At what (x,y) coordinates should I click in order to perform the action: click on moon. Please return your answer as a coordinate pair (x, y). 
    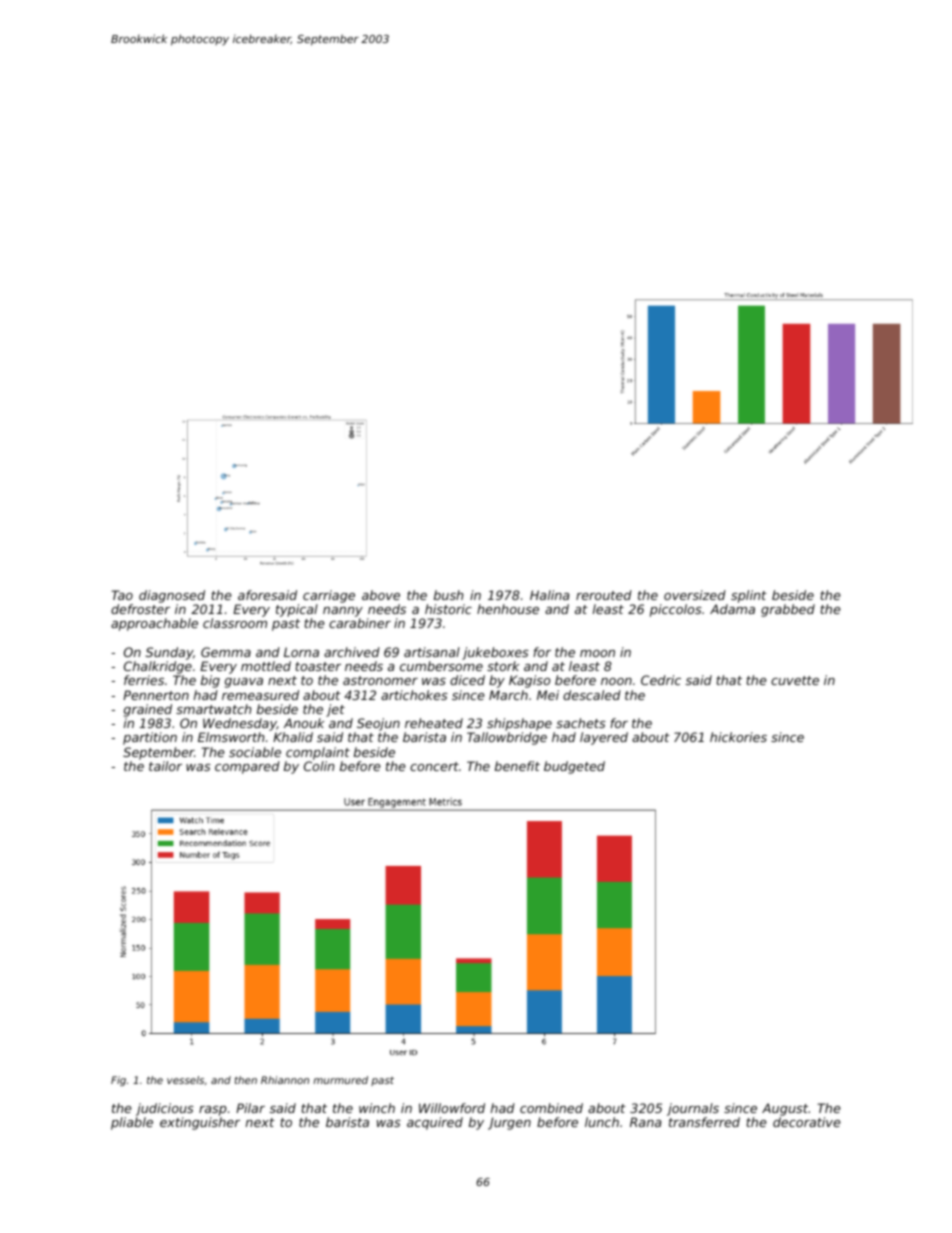
    Looking at the image, I should click on (597, 653).
